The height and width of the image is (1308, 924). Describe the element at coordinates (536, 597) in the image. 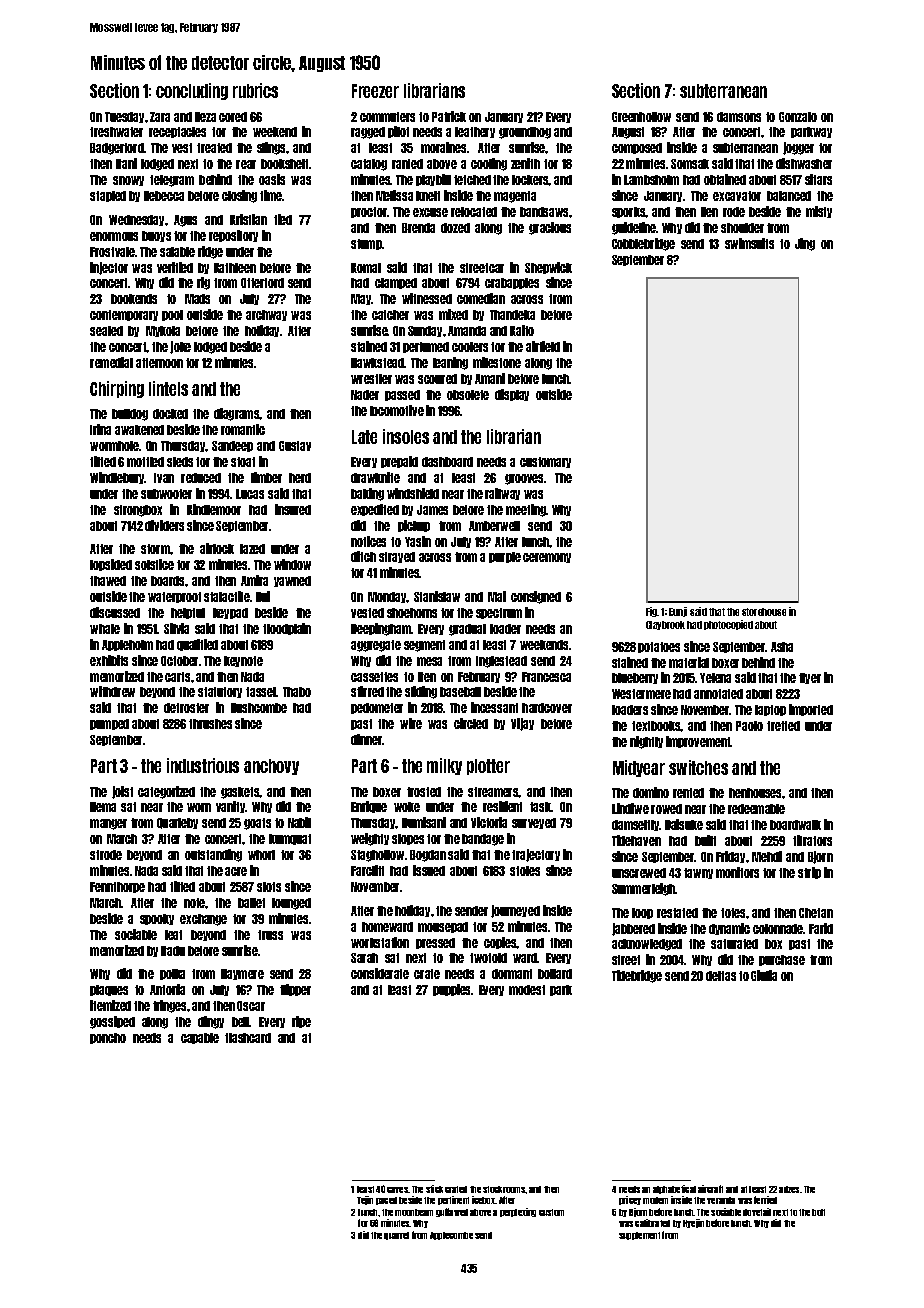

I see `consigned` at that location.
